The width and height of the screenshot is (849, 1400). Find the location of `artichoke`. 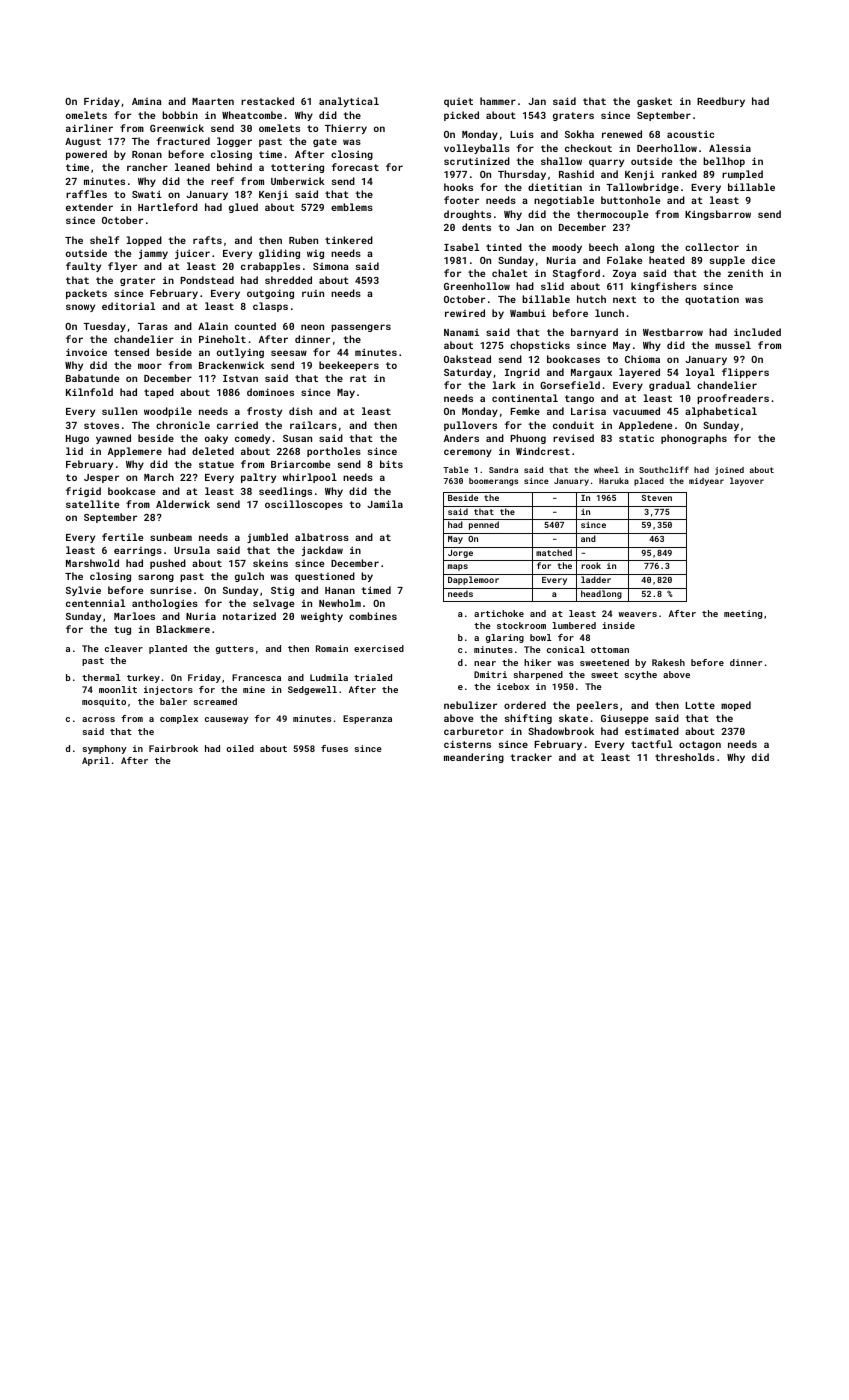

artichoke is located at coordinates (499, 613).
